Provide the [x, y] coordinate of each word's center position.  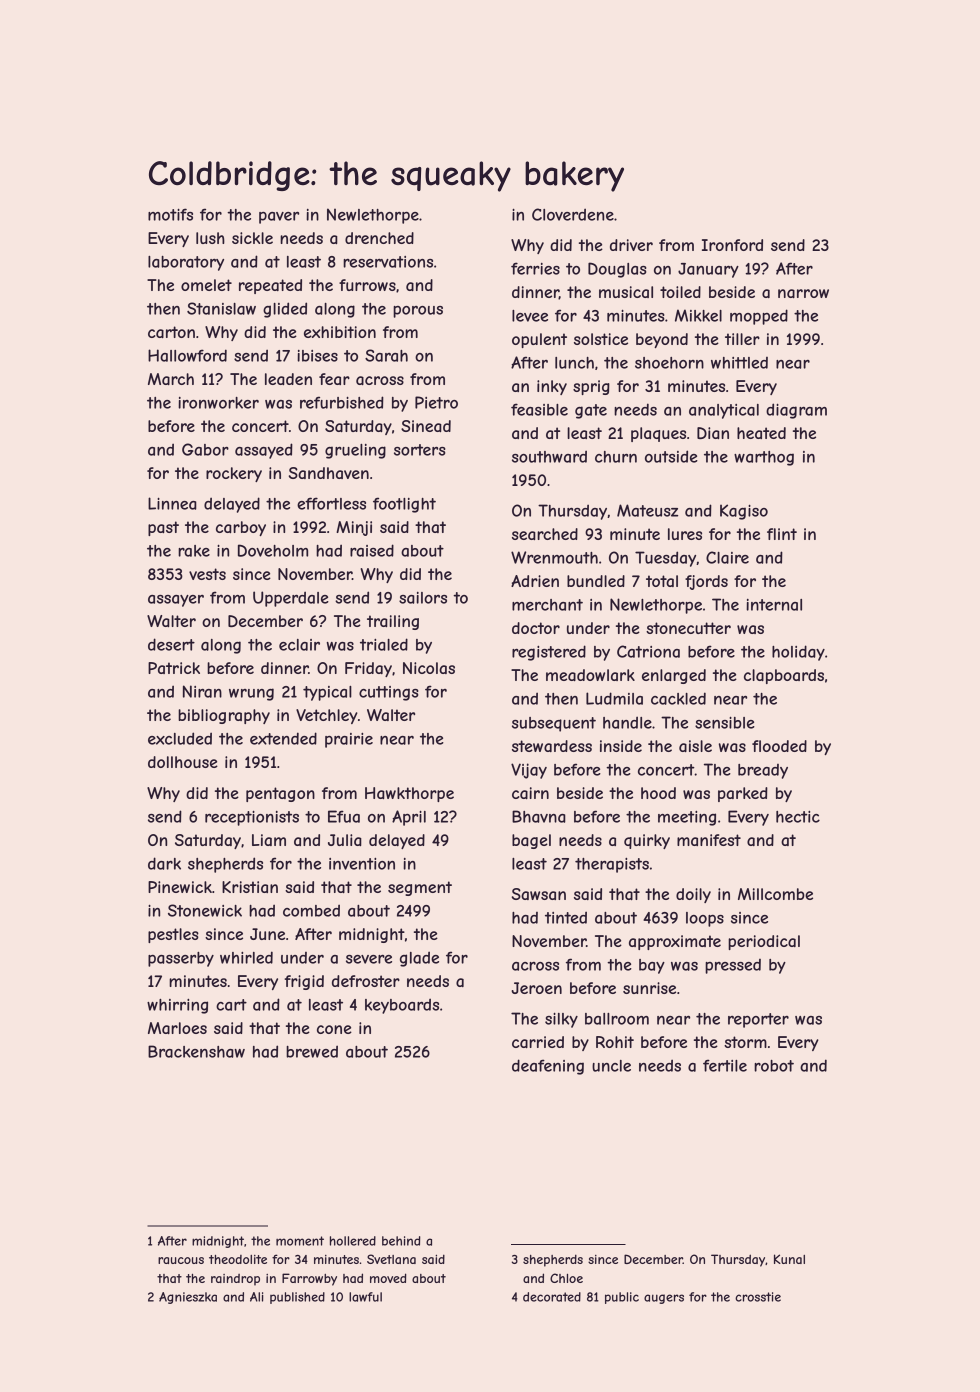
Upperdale [291, 599]
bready [763, 771]
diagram [796, 411]
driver [631, 245]
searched [545, 534]
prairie [349, 740]
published [297, 1298]
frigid [304, 982]
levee [530, 316]
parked [743, 794]
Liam [269, 840]
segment [420, 888]
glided [285, 310]
